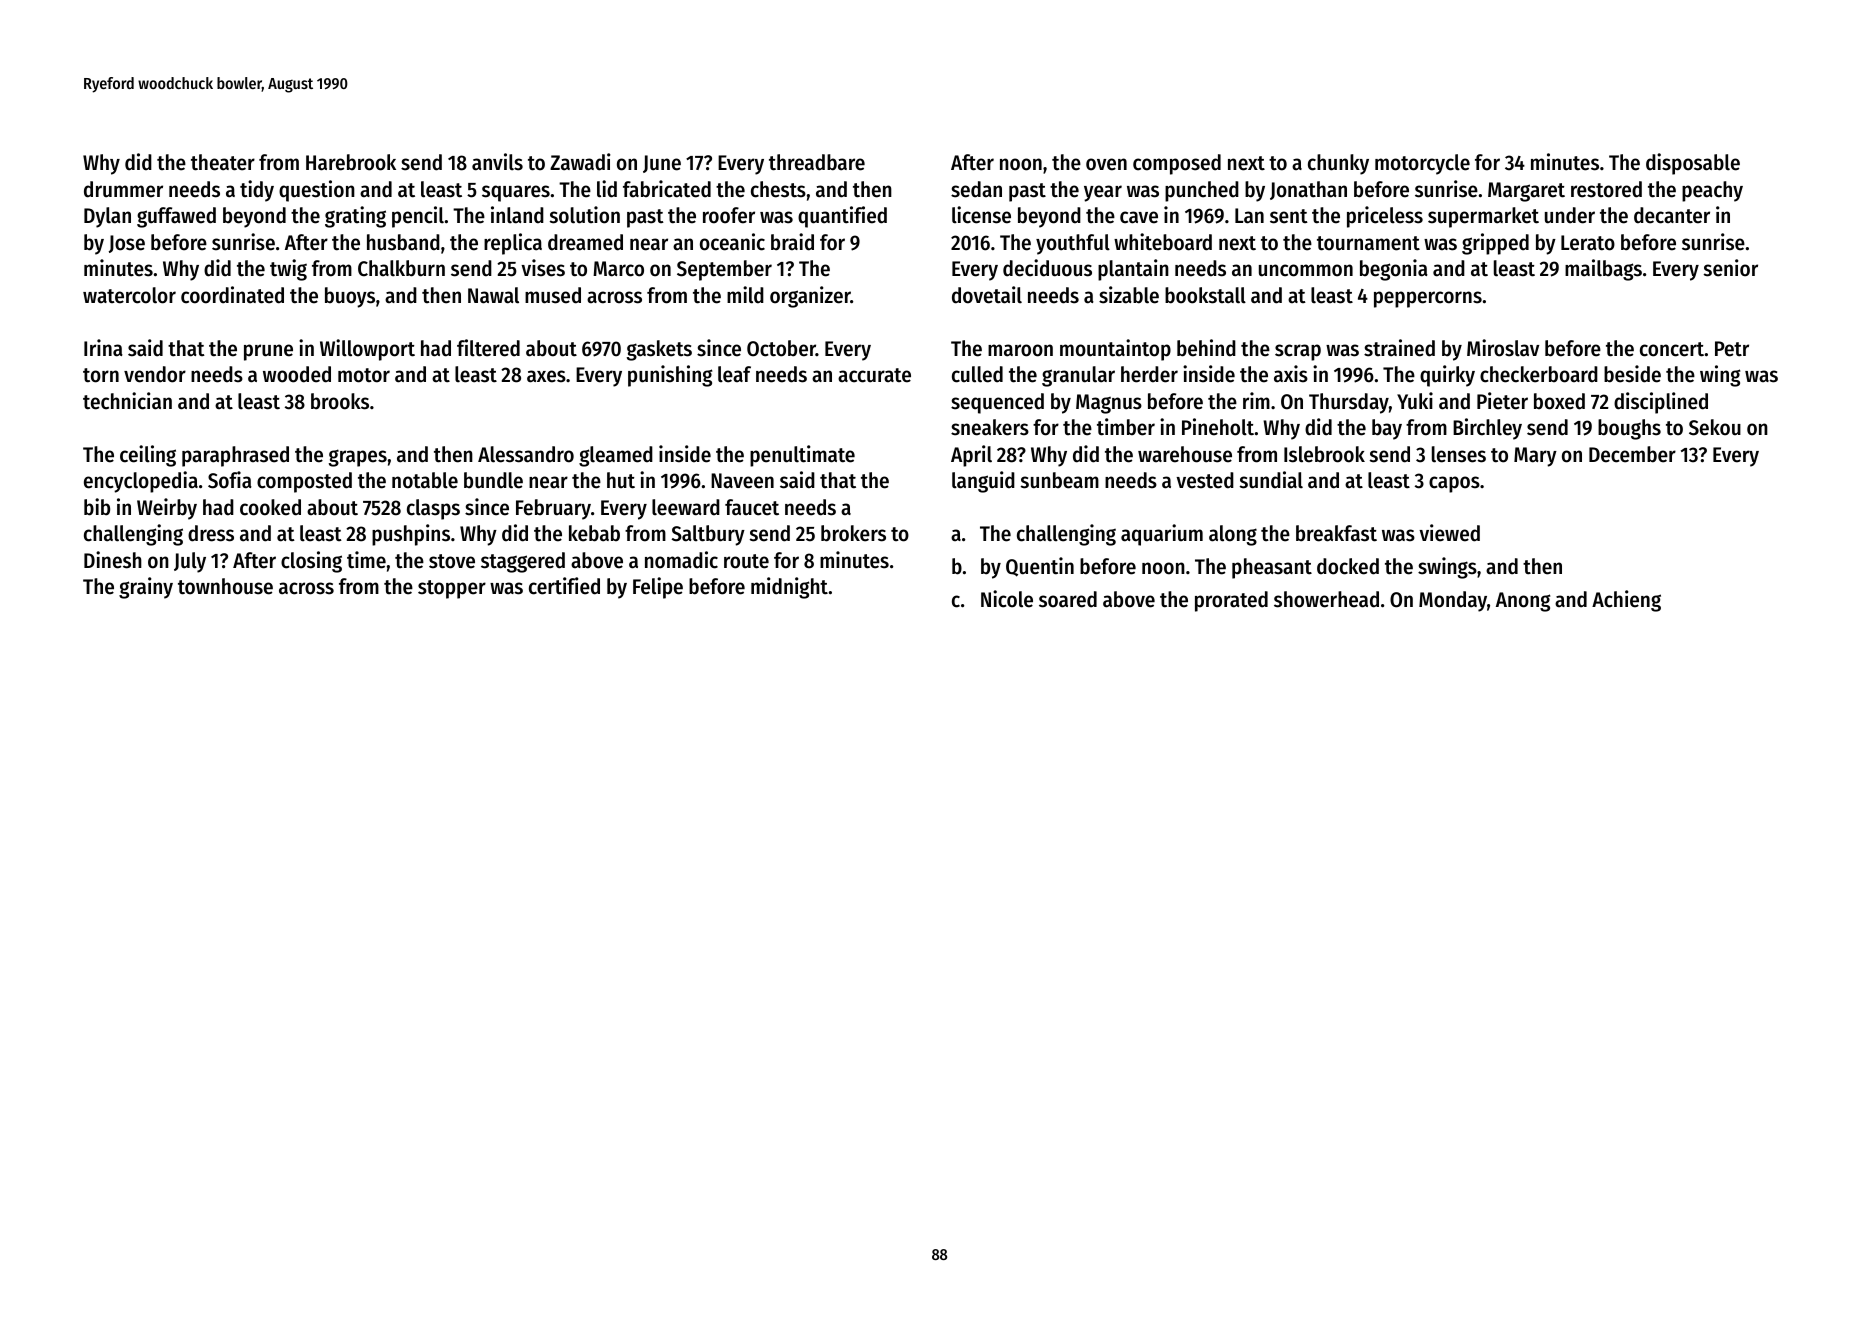 This image has width=1863, height=1317. Describe the element at coordinates (223, 162) in the image. I see `theater` at that location.
